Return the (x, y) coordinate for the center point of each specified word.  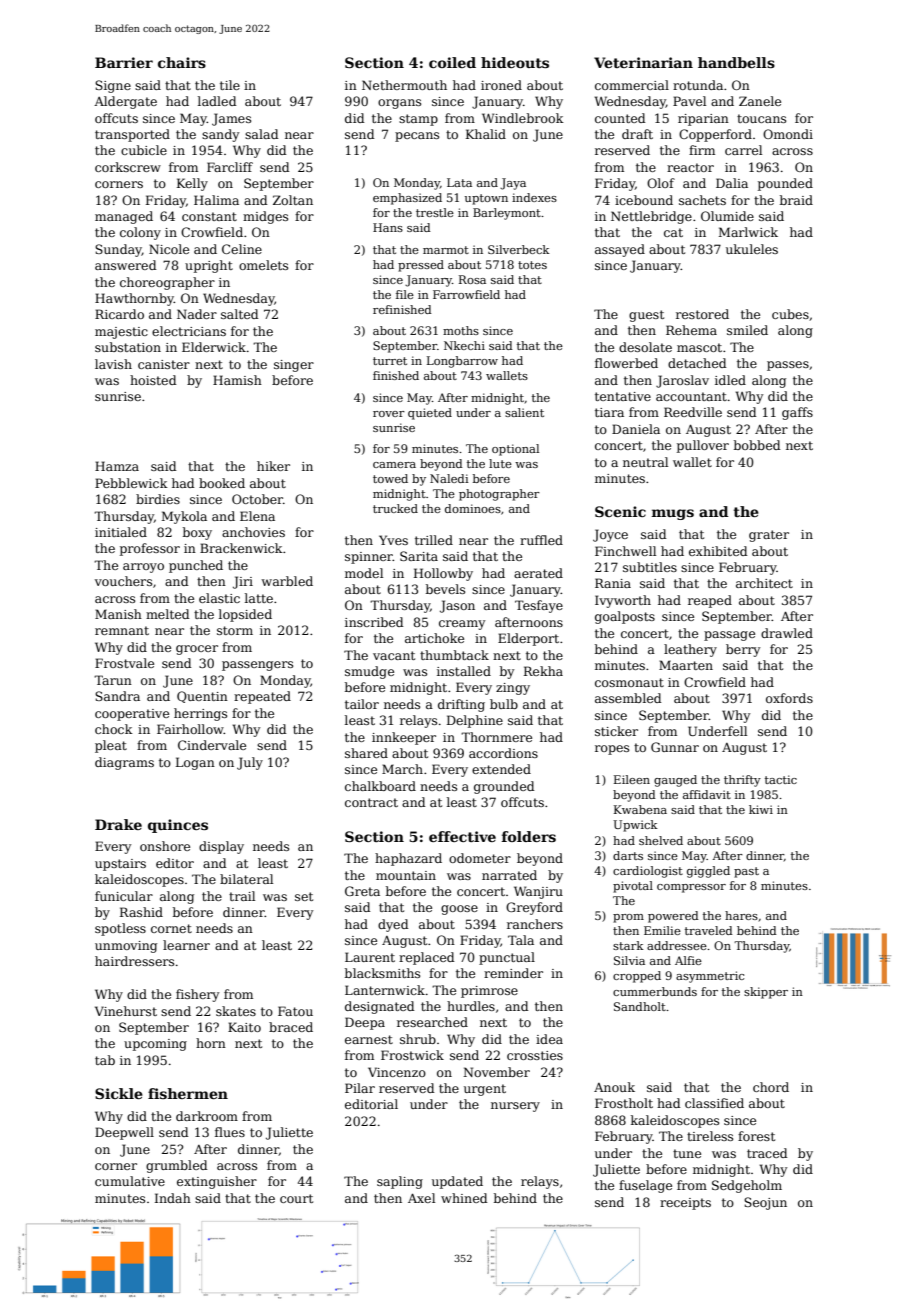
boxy (197, 533)
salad (262, 134)
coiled (452, 62)
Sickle (119, 1093)
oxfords (789, 698)
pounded (785, 184)
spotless (120, 929)
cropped (637, 977)
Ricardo (119, 314)
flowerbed (626, 363)
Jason (457, 606)
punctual (507, 958)
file (405, 294)
